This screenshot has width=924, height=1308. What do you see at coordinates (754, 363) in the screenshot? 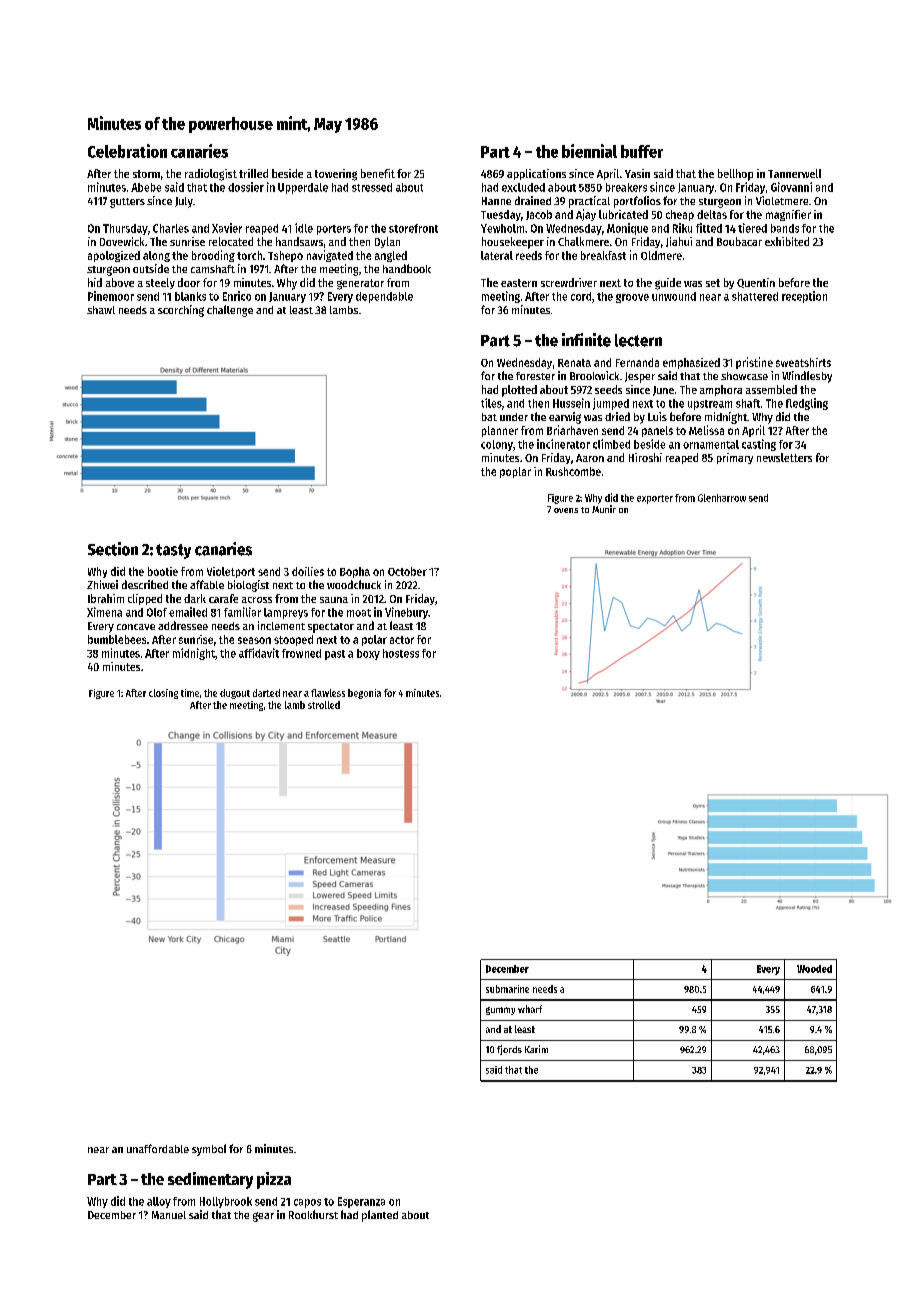
I see `pristine` at bounding box center [754, 363].
